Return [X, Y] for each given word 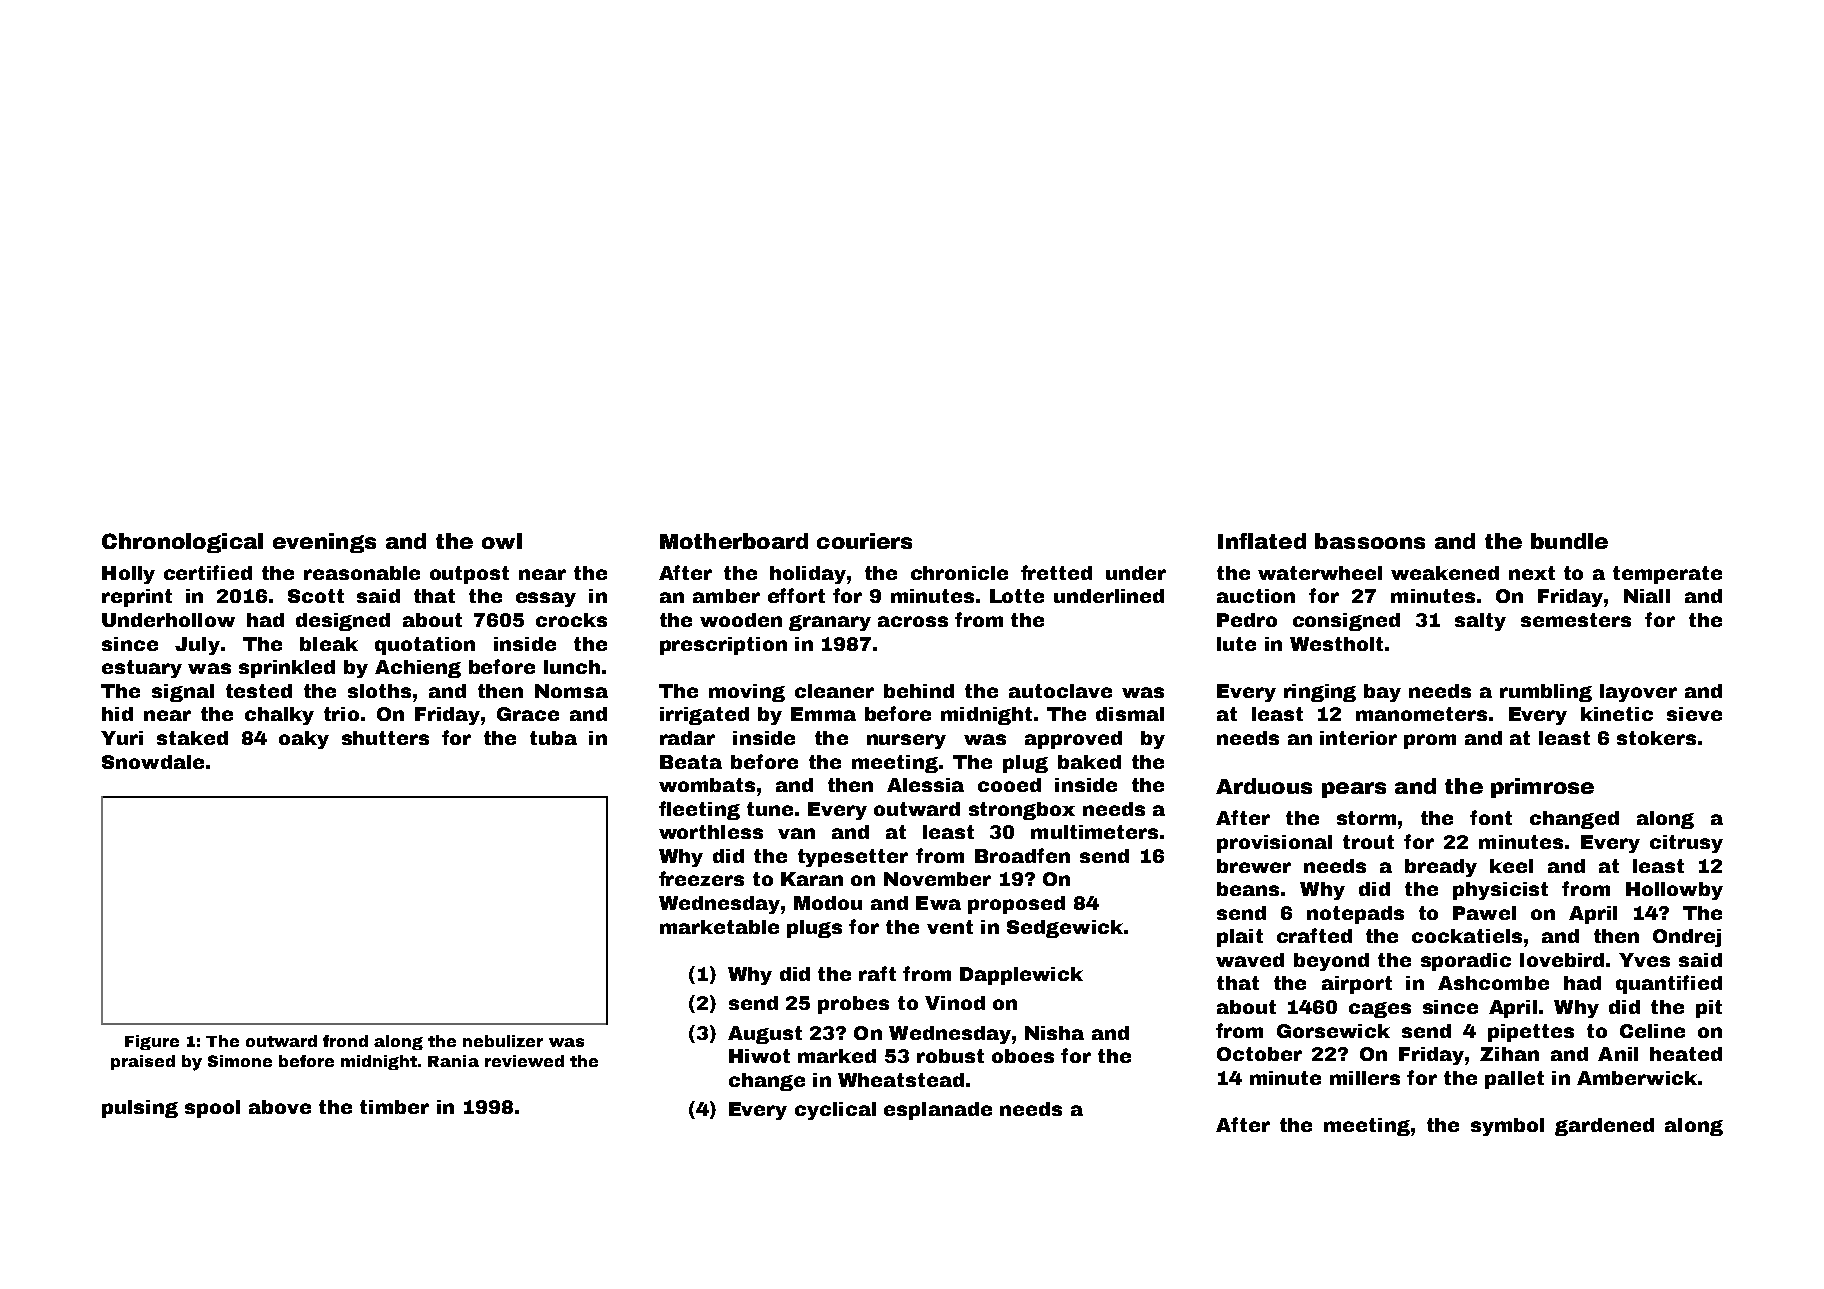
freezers [701, 878]
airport [1357, 985]
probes [853, 1005]
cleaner [834, 691]
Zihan [1509, 1054]
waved [1250, 960]
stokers [1656, 738]
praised [143, 1062]
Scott [316, 596]
